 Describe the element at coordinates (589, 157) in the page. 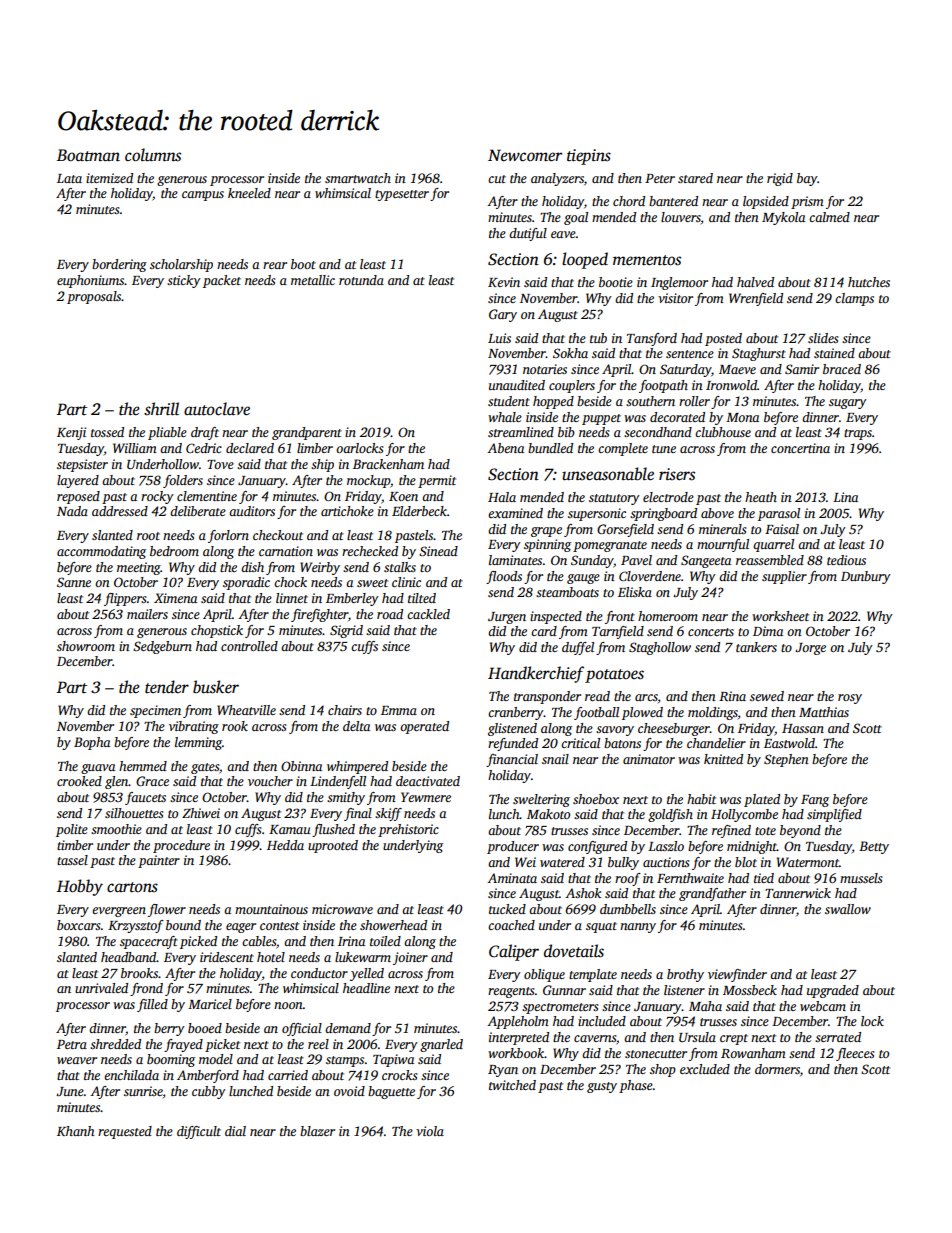

I see `tiepins` at that location.
